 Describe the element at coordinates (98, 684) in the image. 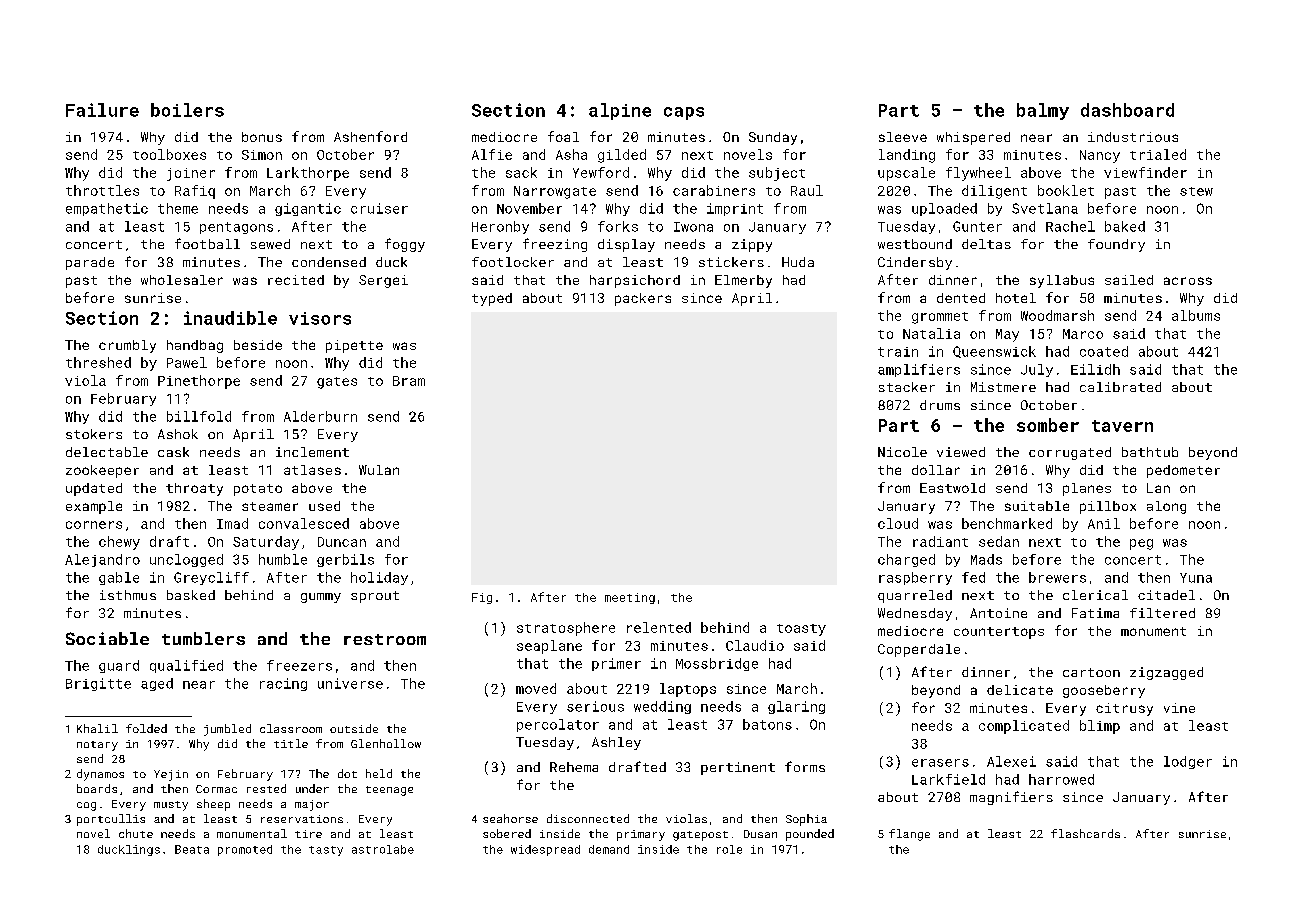

I see `Brigitte` at that location.
